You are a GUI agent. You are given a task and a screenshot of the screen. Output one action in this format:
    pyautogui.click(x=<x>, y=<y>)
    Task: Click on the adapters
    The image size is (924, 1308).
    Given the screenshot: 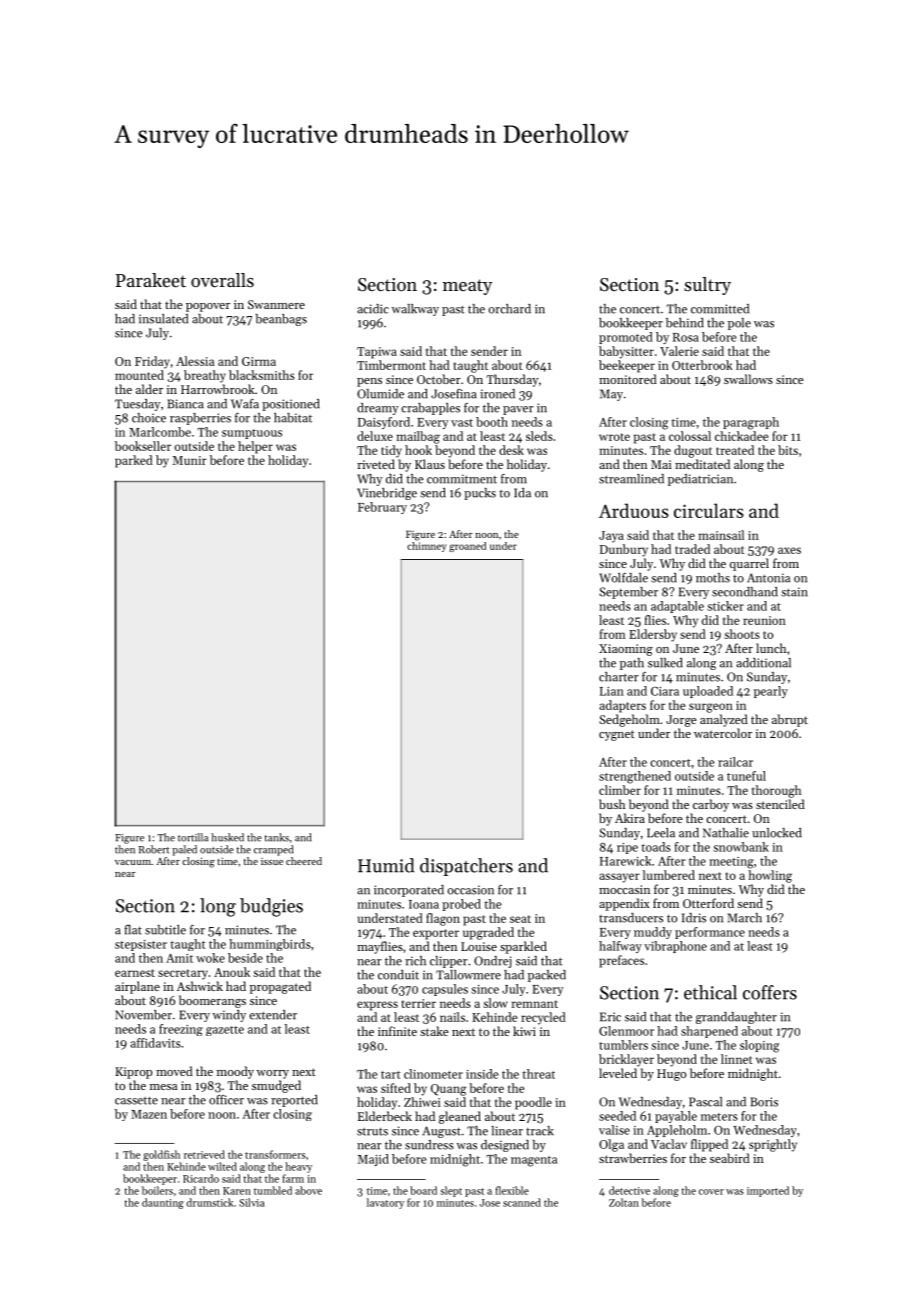 What is the action you would take?
    pyautogui.click(x=622, y=706)
